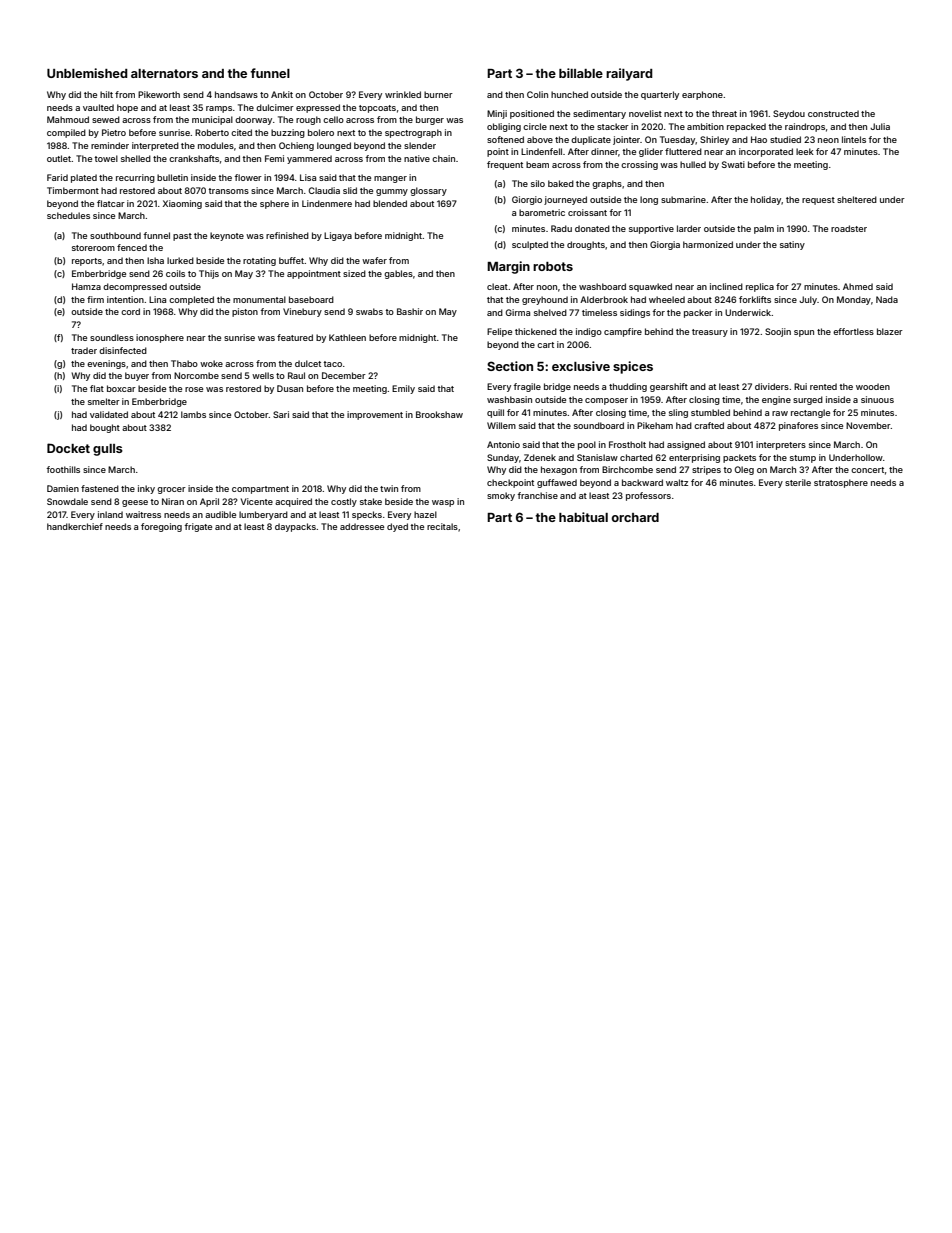  Describe the element at coordinates (635, 517) in the page. I see `orchard` at that location.
